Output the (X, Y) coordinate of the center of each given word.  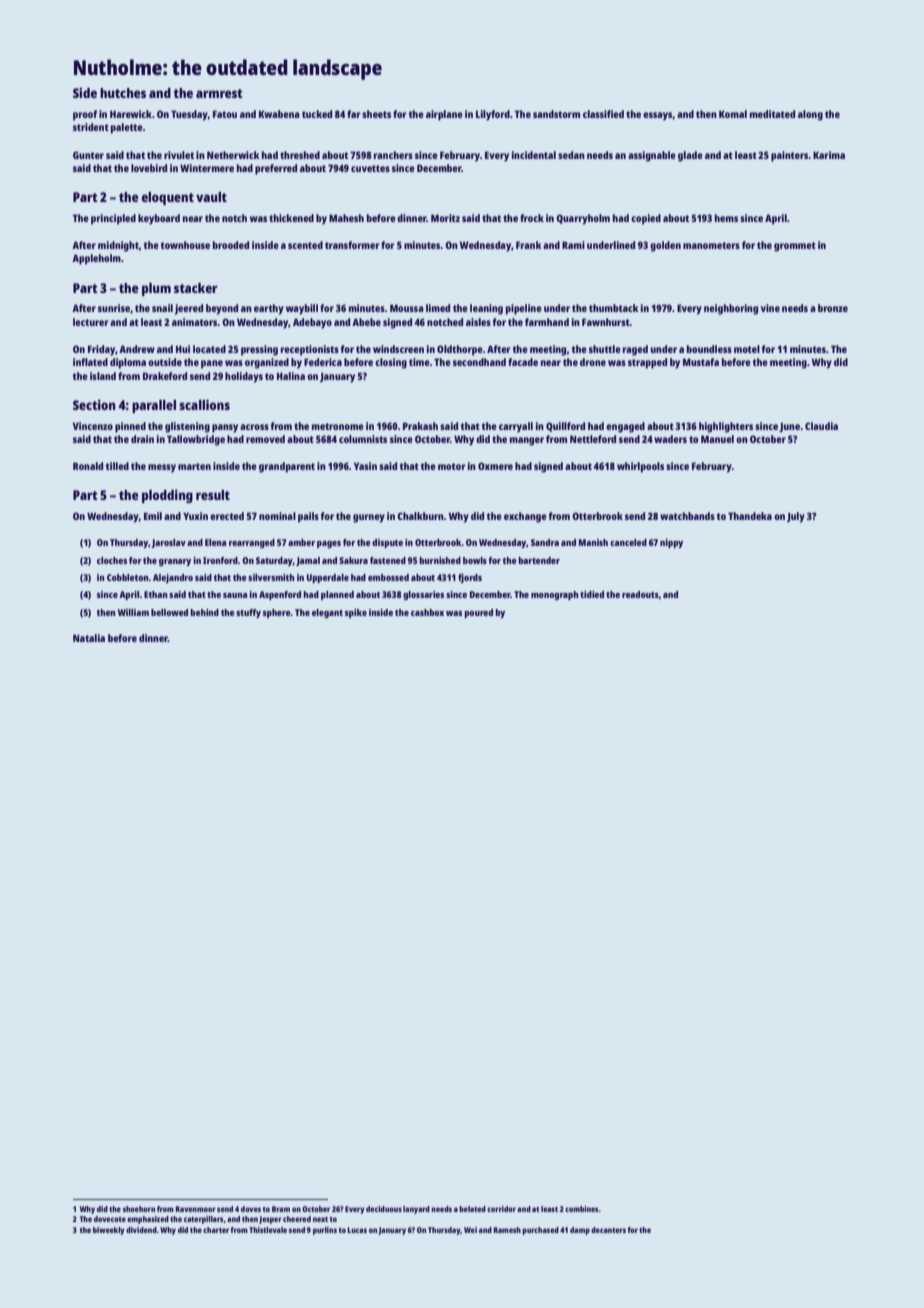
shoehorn (139, 1209)
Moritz (445, 218)
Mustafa (701, 362)
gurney (369, 518)
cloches (112, 560)
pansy (225, 428)
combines (582, 1209)
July (796, 517)
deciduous (384, 1209)
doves (251, 1209)
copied (646, 219)
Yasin (365, 466)
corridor (501, 1209)
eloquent (167, 198)
